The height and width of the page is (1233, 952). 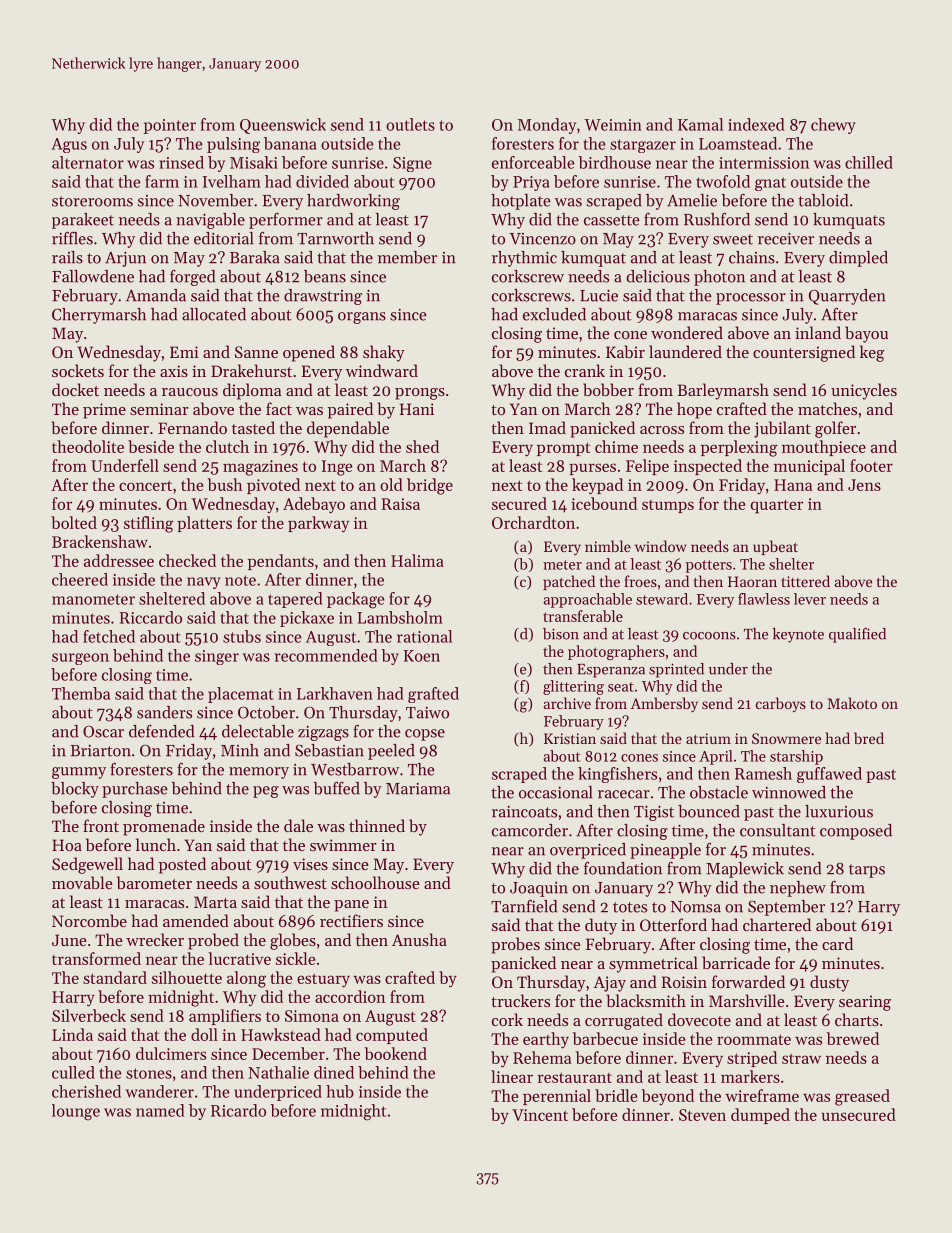 What do you see at coordinates (723, 391) in the page?
I see `Barleymarsh` at bounding box center [723, 391].
